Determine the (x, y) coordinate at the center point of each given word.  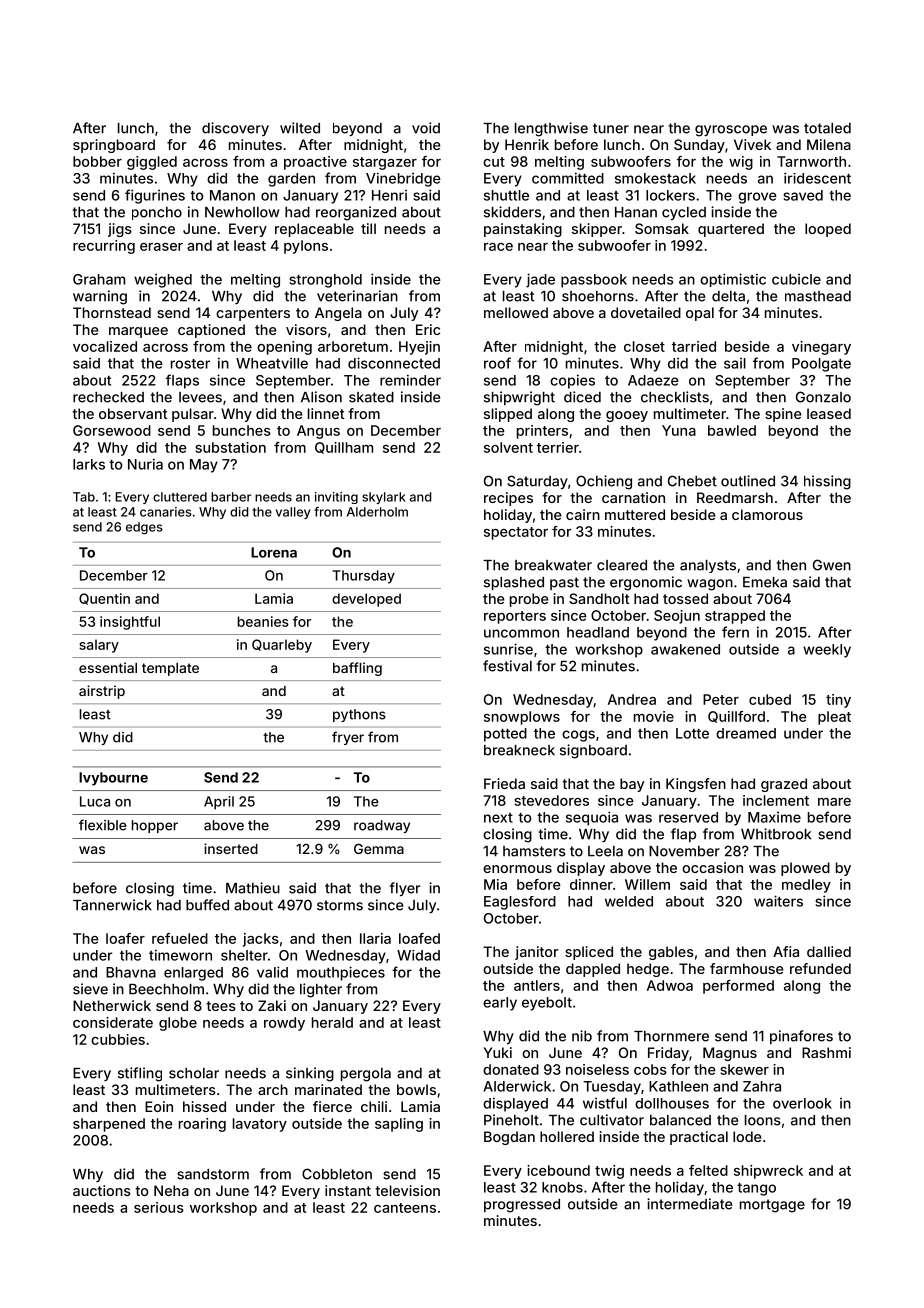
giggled (152, 163)
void (426, 128)
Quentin (104, 599)
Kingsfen (696, 785)
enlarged (193, 974)
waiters (778, 901)
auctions (102, 1190)
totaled (827, 128)
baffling (357, 669)
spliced (589, 953)
